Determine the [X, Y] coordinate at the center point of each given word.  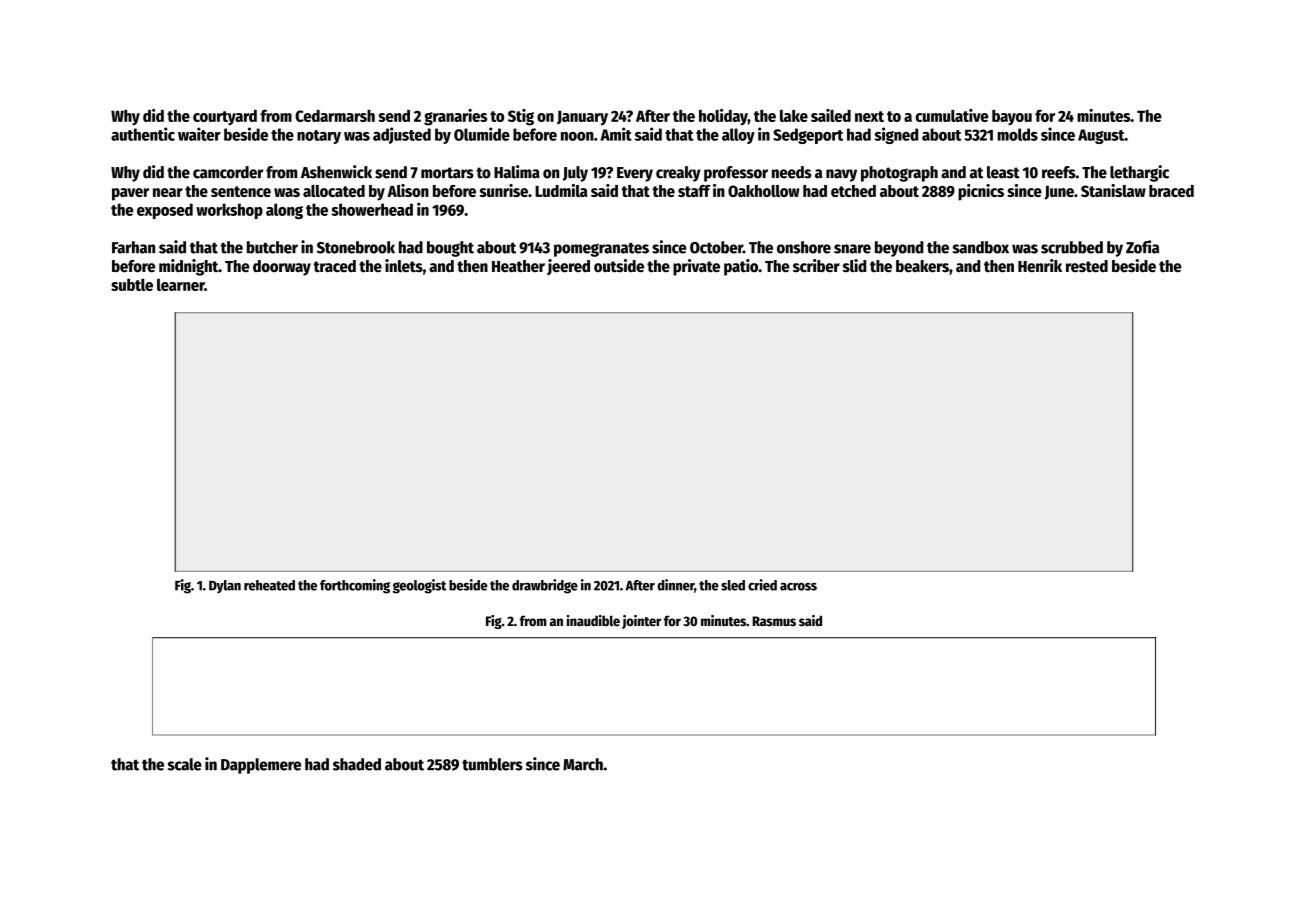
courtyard [225, 117]
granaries [455, 117]
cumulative [951, 115]
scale [185, 764]
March [583, 764]
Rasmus [774, 621]
